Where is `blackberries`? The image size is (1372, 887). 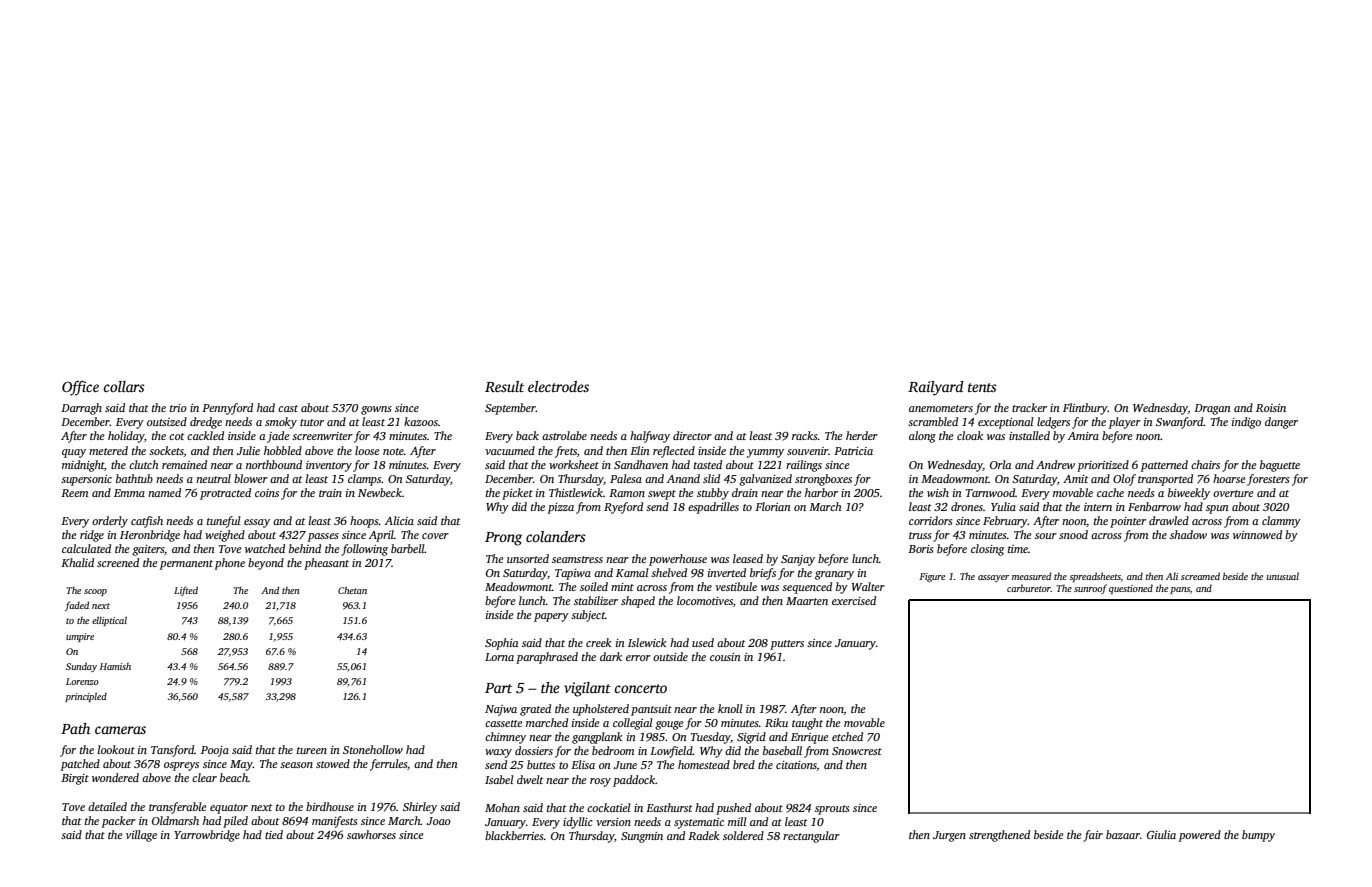
blackberries is located at coordinates (514, 835).
